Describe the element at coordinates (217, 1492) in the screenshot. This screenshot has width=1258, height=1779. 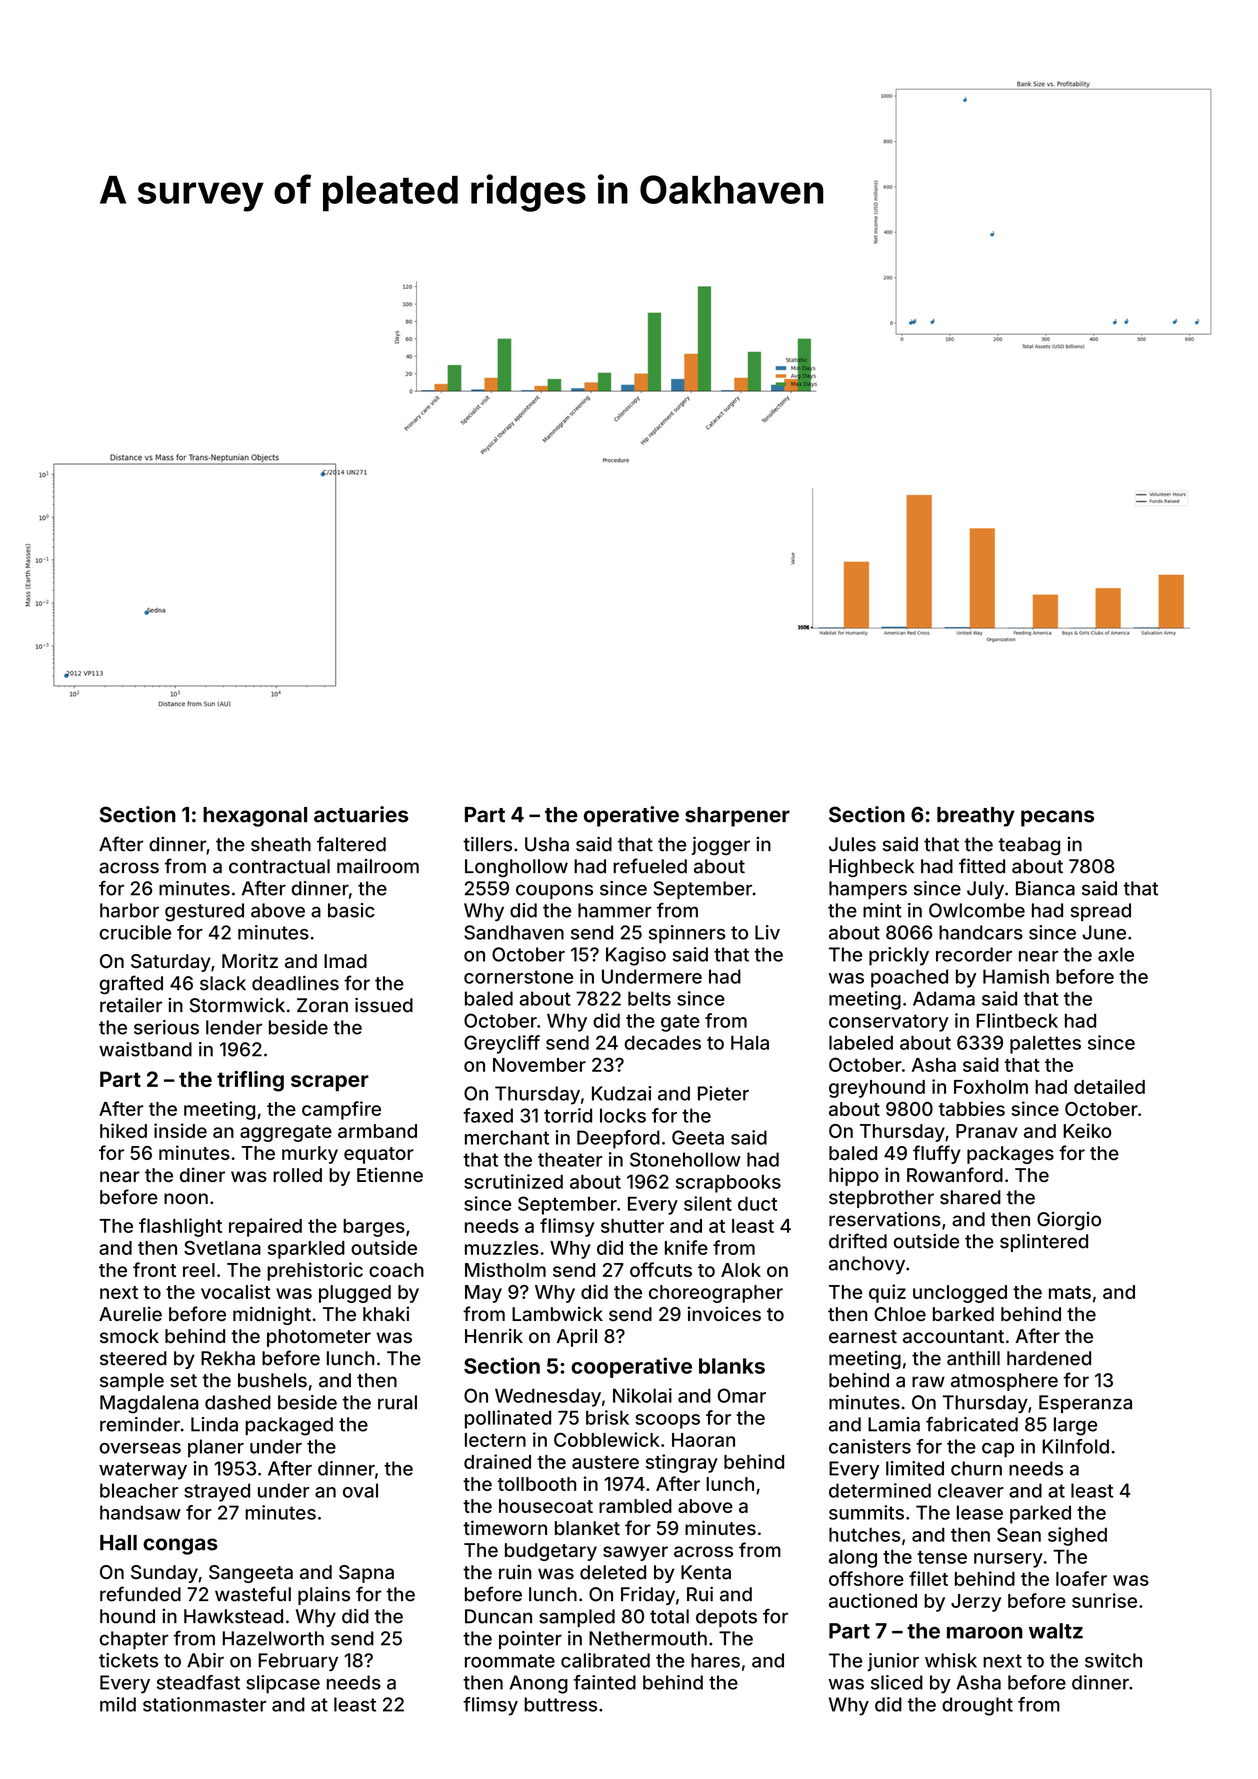
I see `strayed` at that location.
